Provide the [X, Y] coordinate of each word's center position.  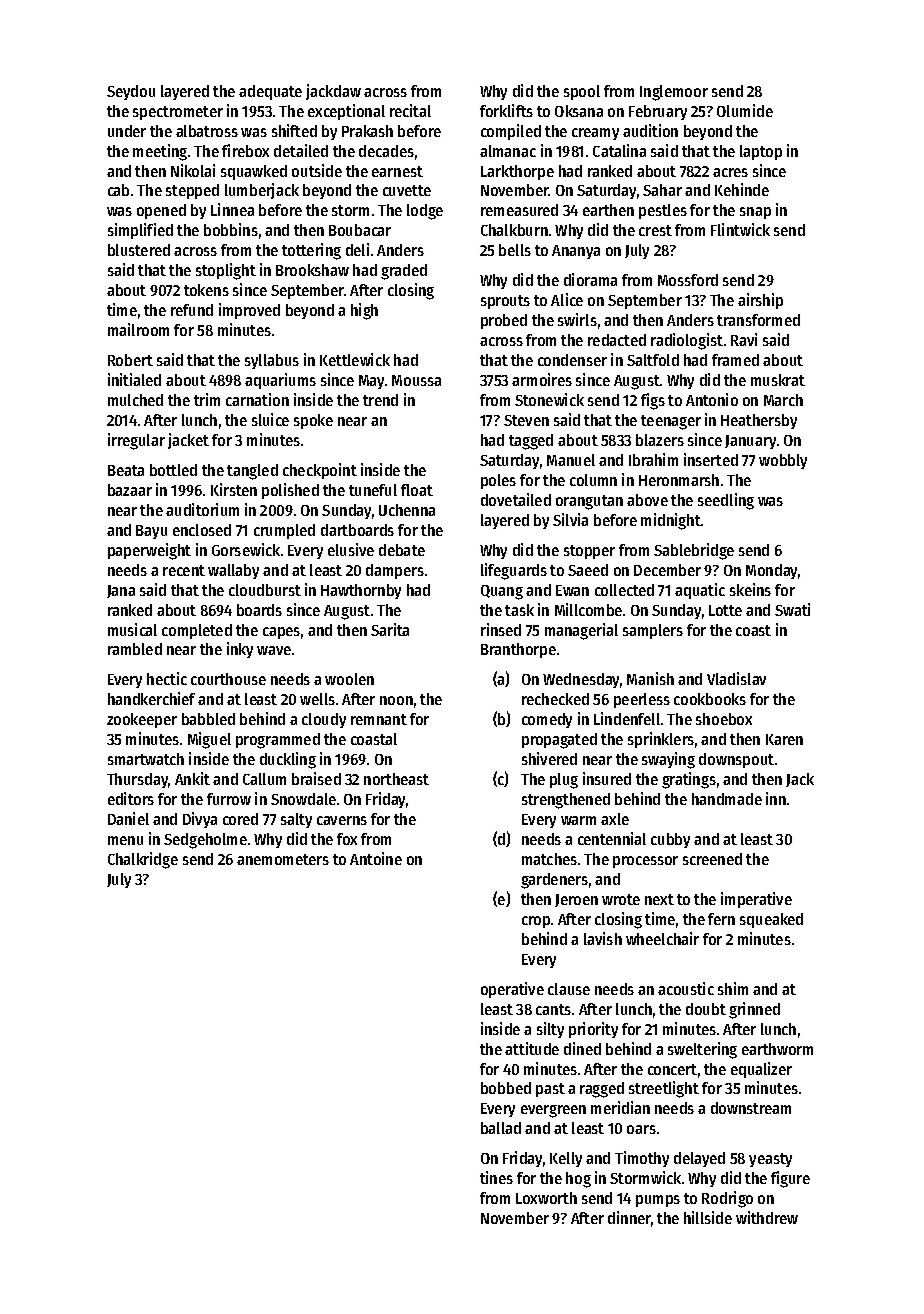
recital [410, 110]
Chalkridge [143, 860]
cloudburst [265, 590]
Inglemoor [674, 93]
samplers [653, 631]
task [519, 610]
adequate [270, 92]
